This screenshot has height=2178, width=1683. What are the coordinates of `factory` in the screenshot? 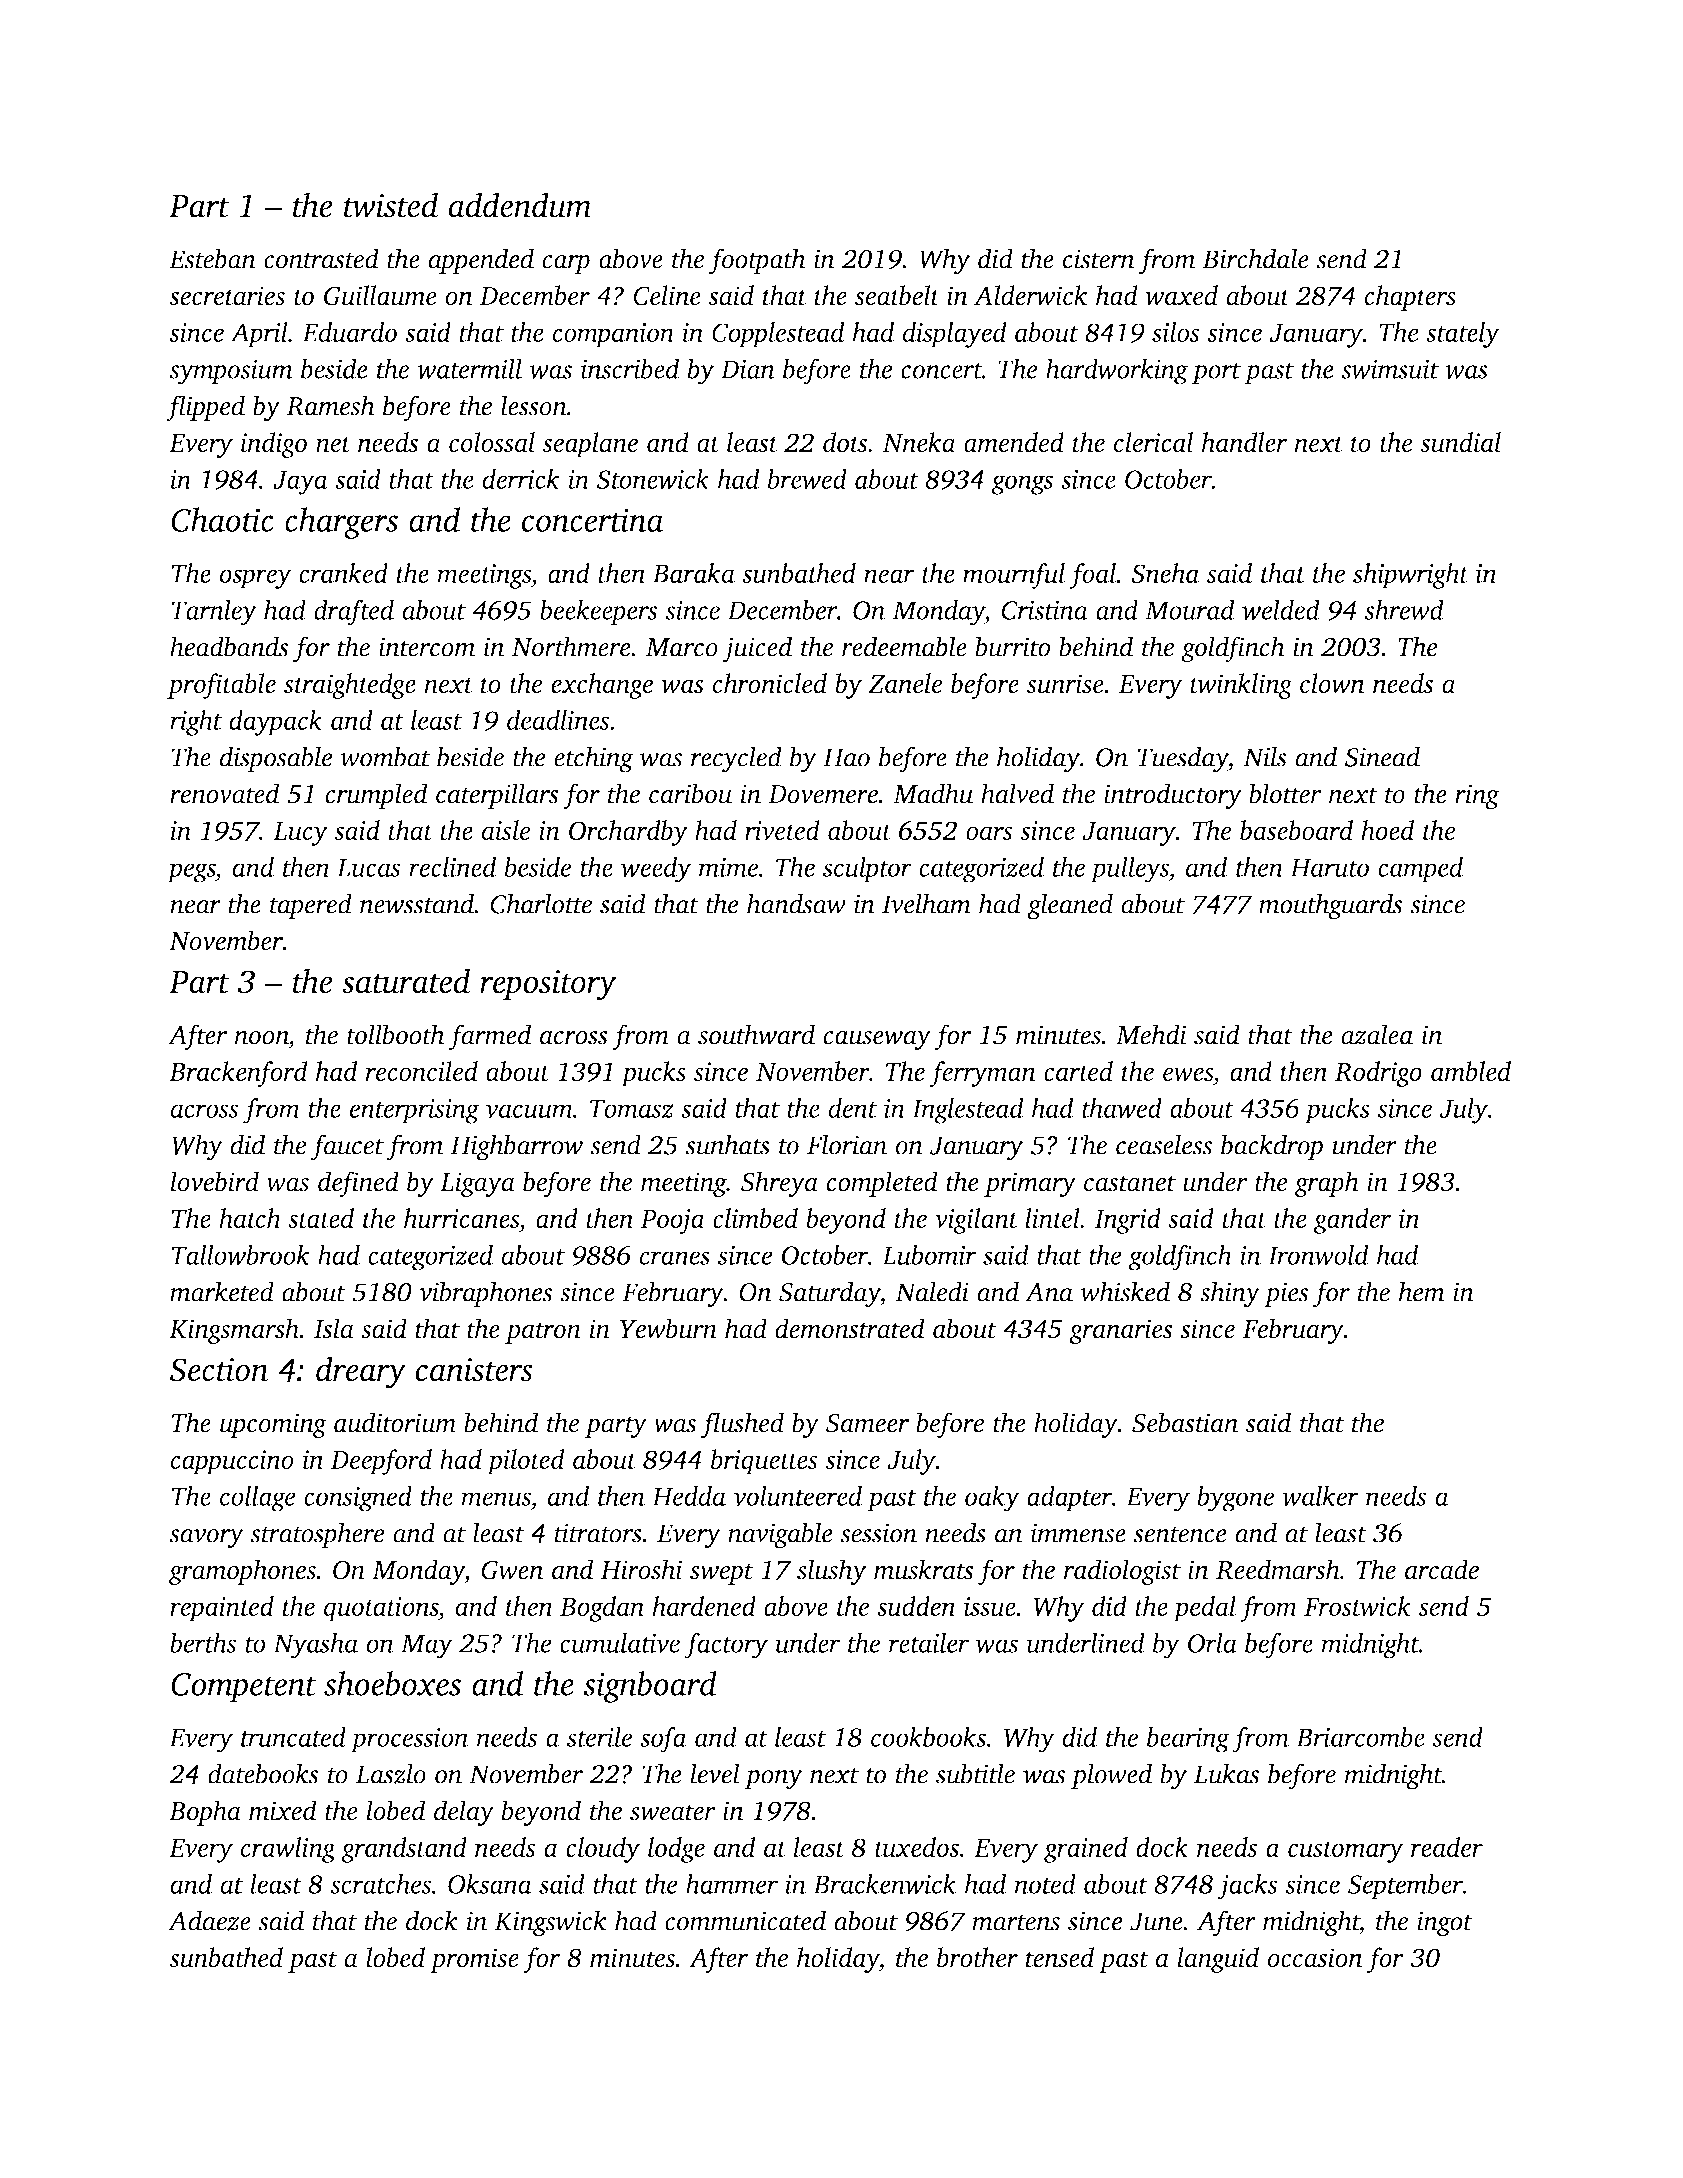 It's located at (726, 1646).
